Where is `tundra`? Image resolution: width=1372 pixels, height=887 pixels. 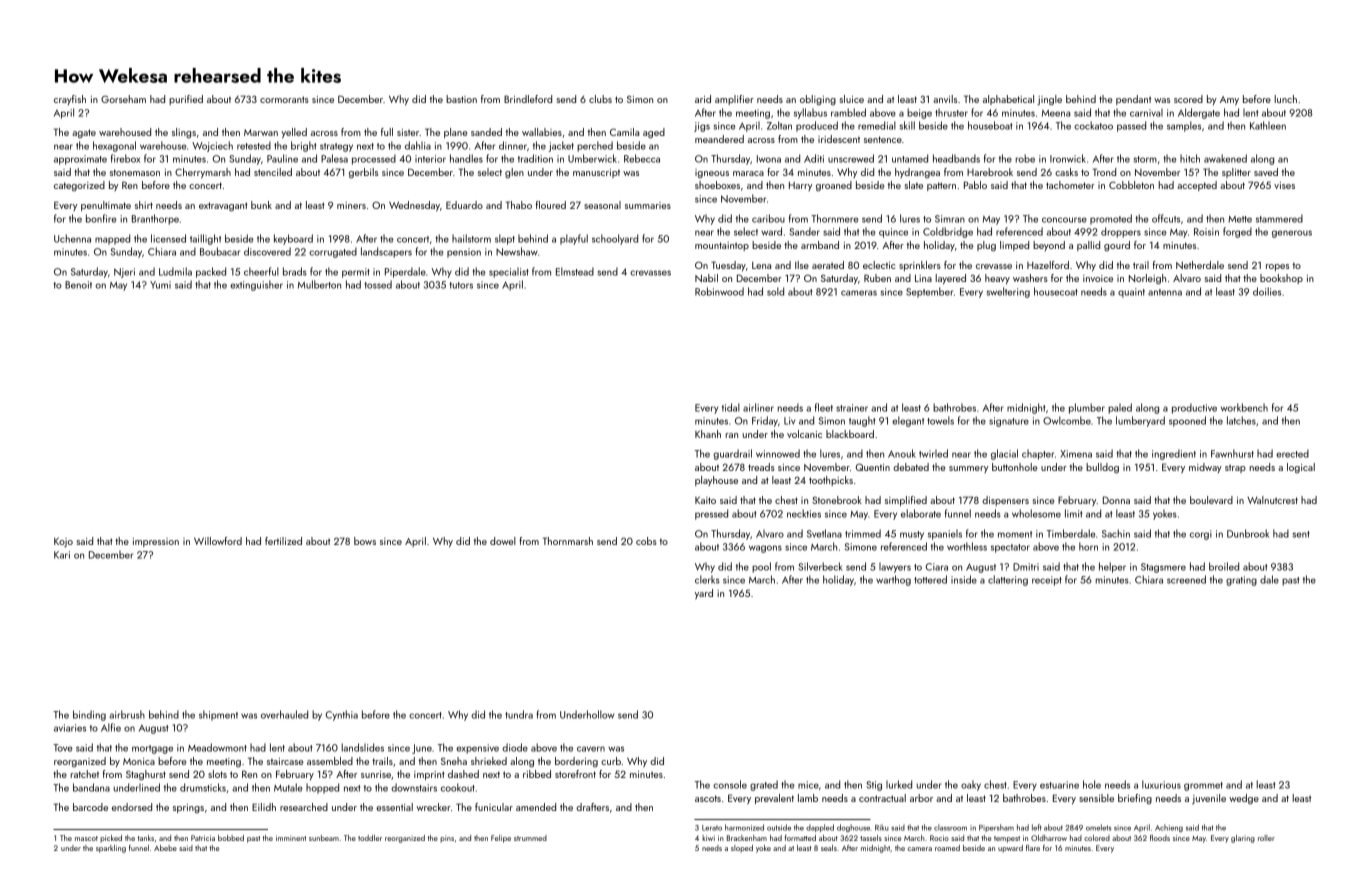
tundra is located at coordinates (519, 714).
